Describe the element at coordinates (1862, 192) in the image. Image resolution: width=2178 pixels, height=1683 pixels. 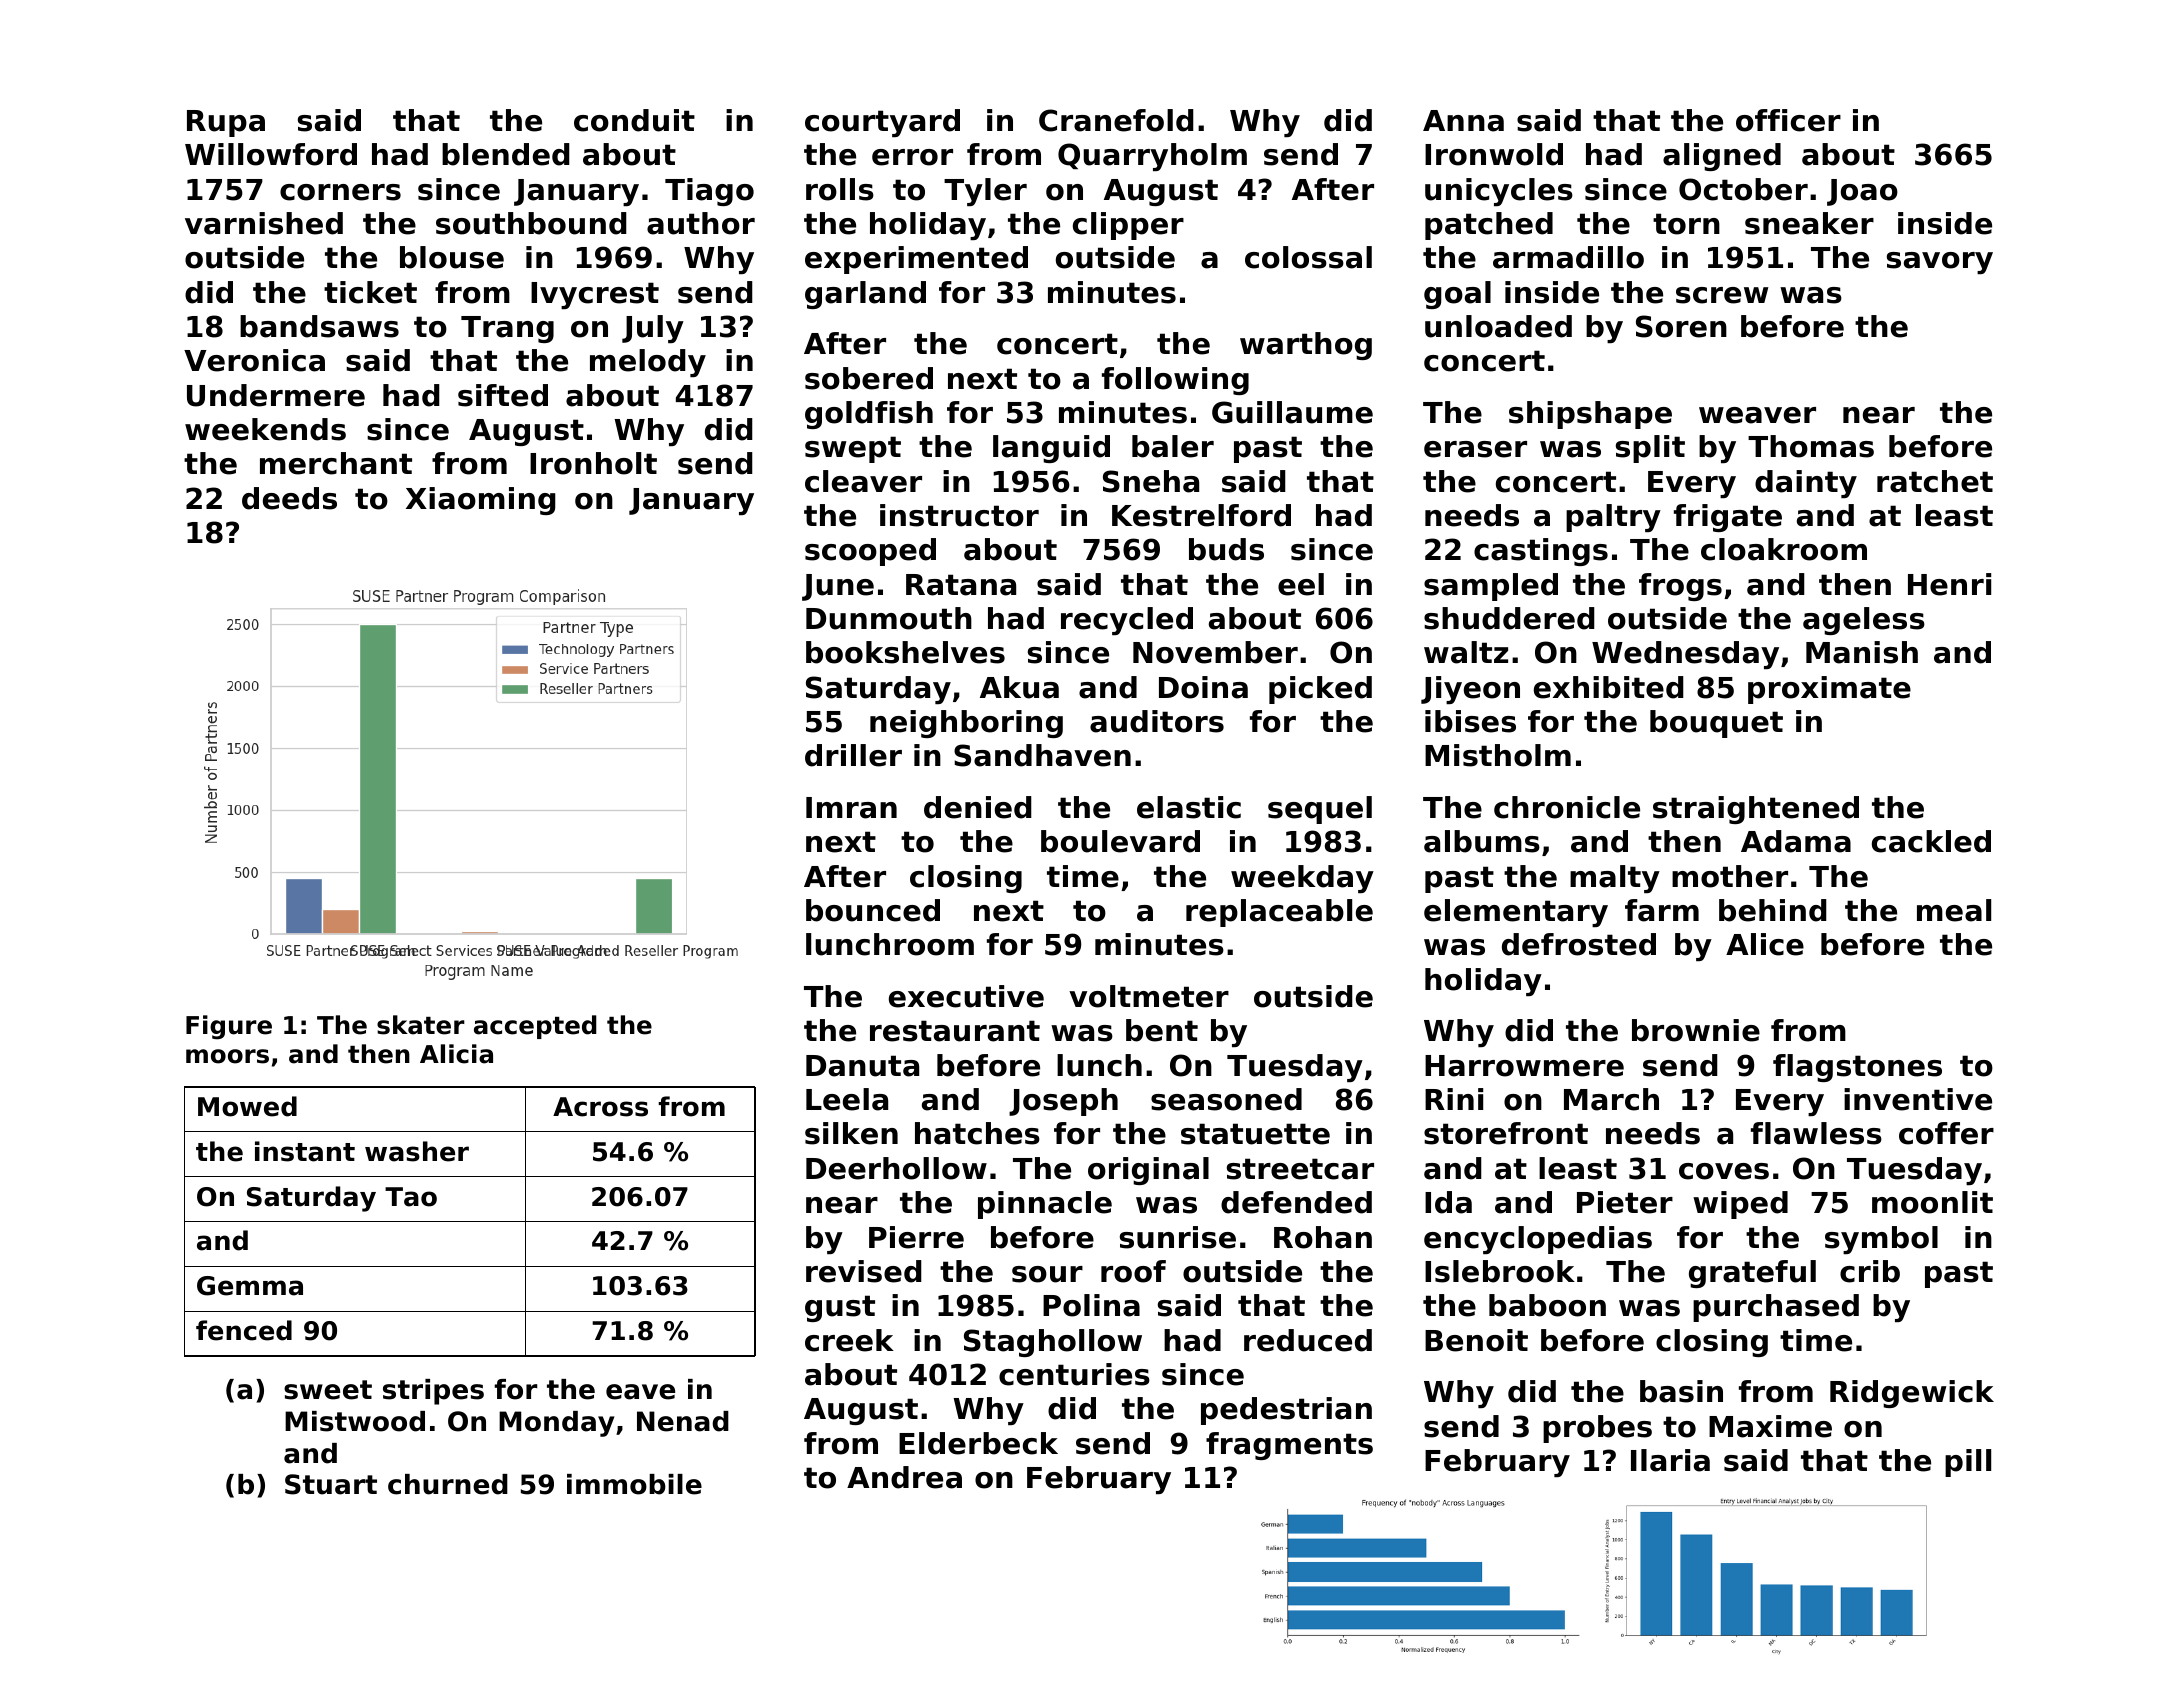
I see `Joao` at that location.
